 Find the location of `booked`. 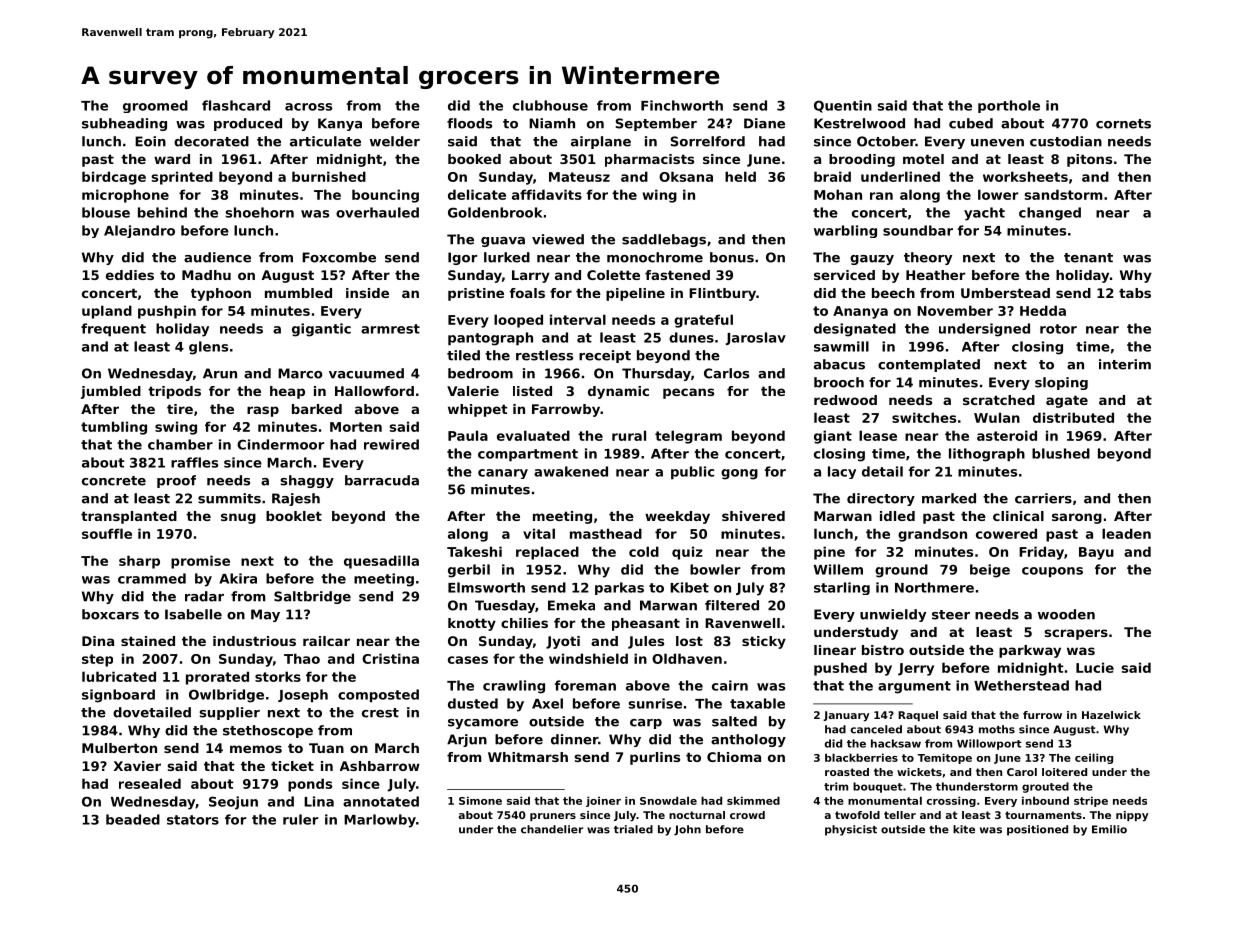

booked is located at coordinates (474, 159).
